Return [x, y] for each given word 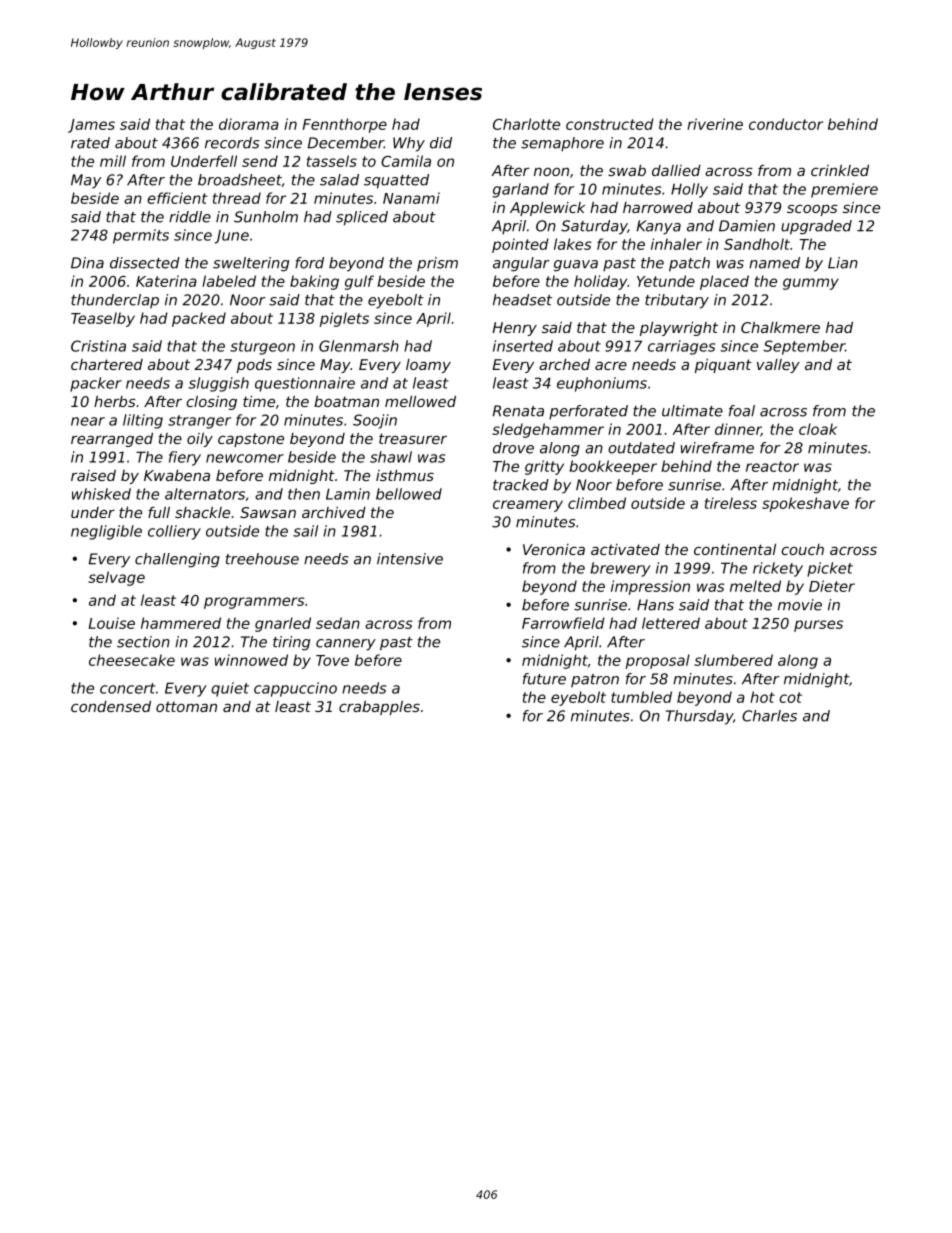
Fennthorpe [345, 125]
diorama [249, 124]
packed [199, 319]
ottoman [186, 706]
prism [437, 264]
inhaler [676, 244]
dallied [676, 170]
